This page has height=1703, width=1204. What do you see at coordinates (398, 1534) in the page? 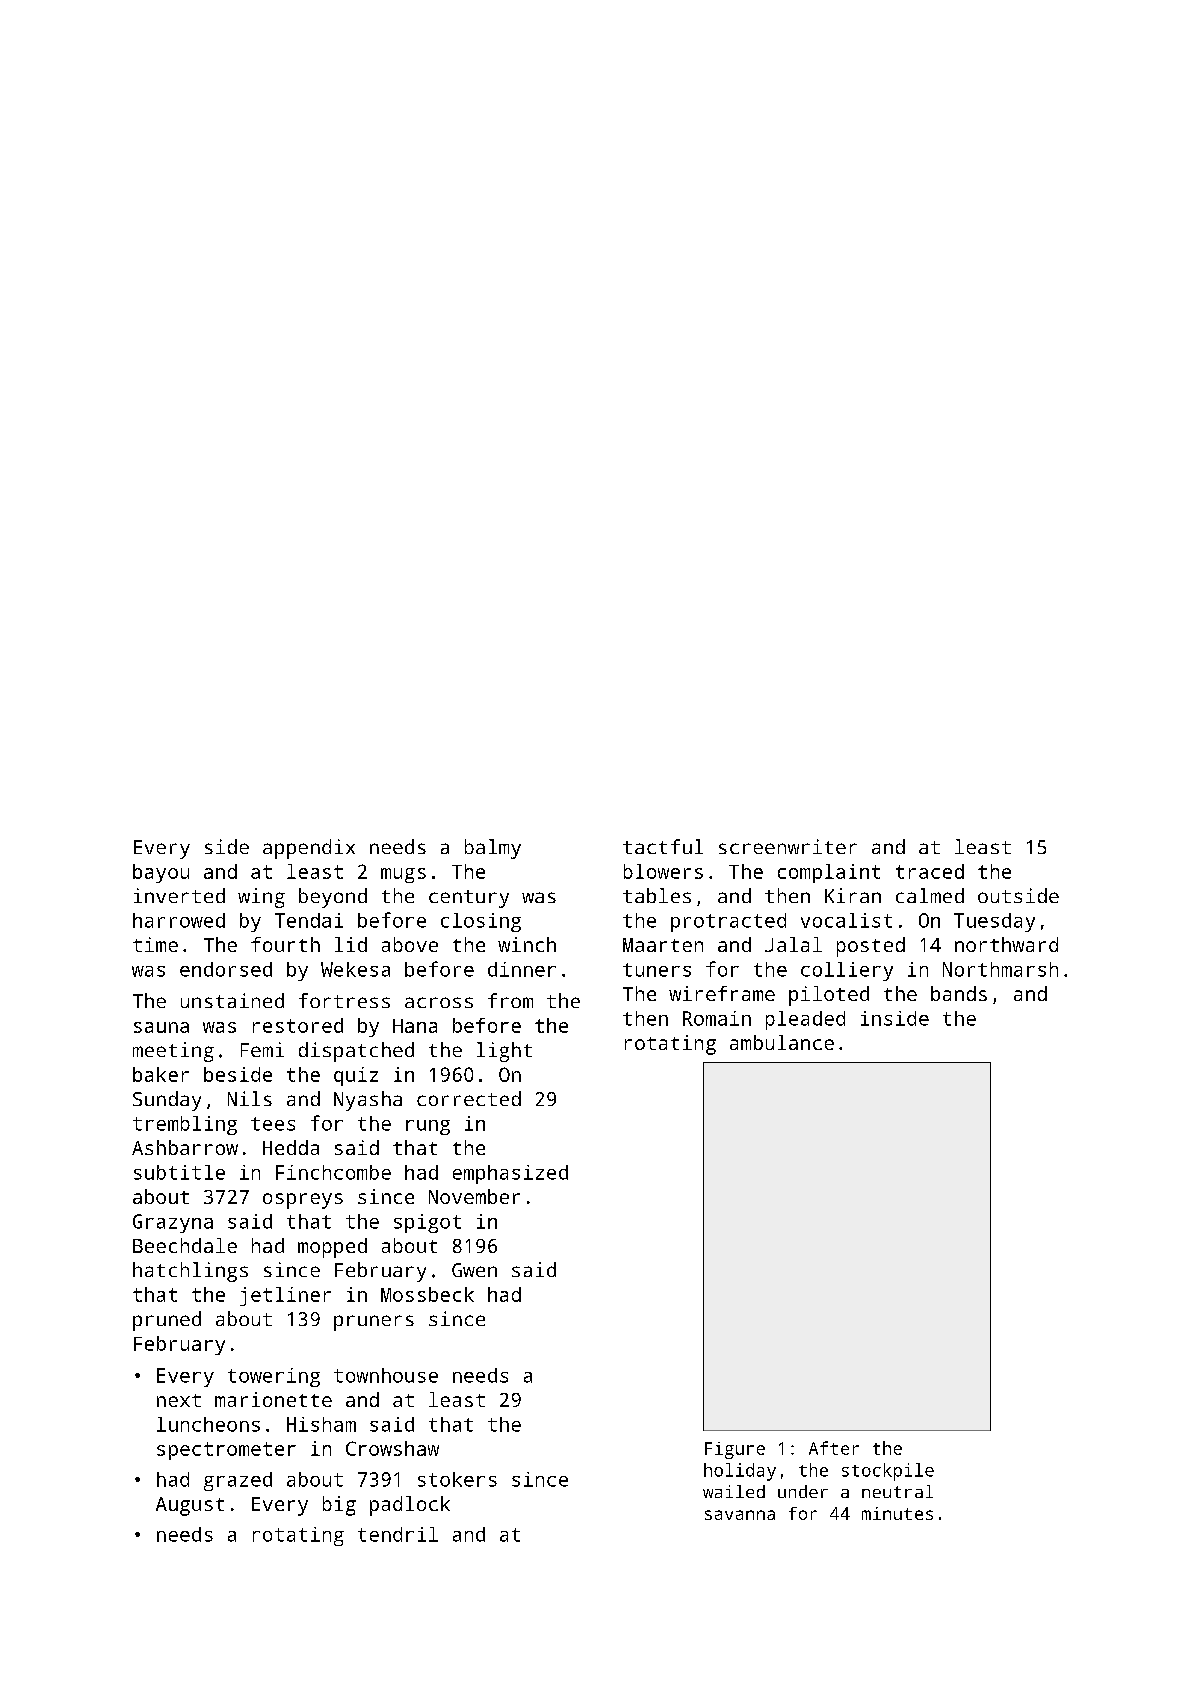
I see `tendril` at bounding box center [398, 1534].
